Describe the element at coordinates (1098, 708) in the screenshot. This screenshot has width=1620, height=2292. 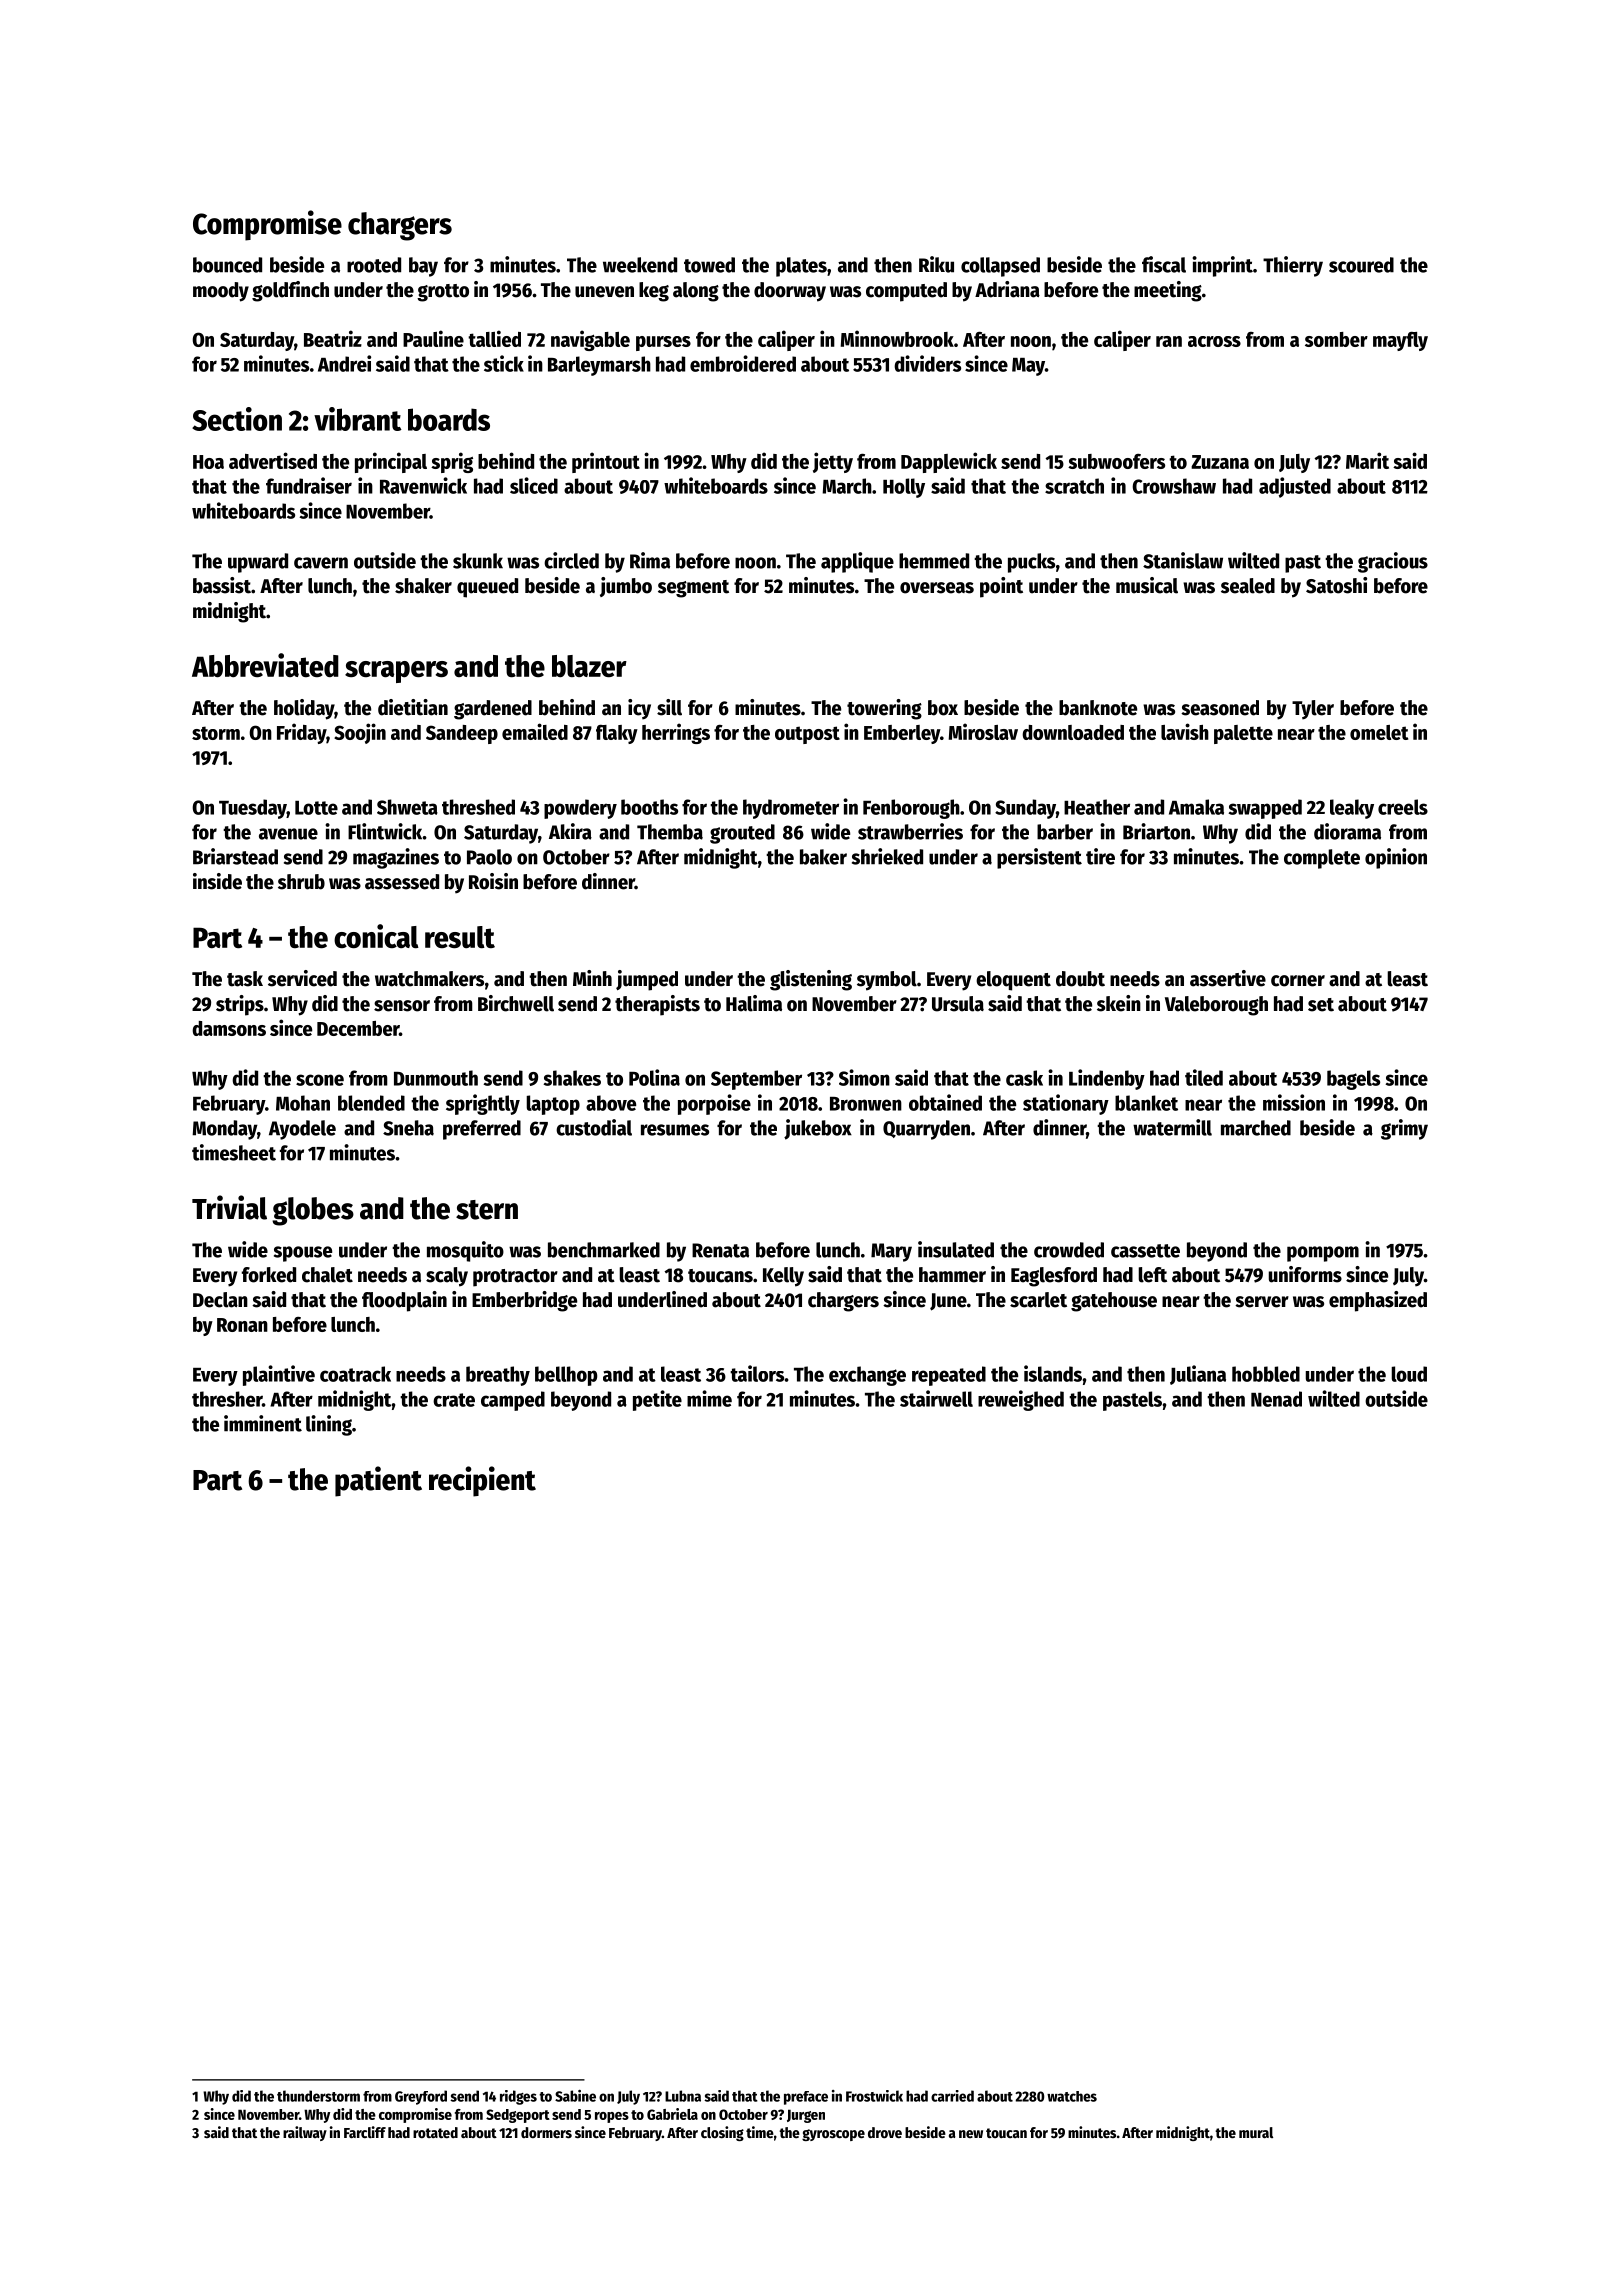
I see `banknote` at that location.
